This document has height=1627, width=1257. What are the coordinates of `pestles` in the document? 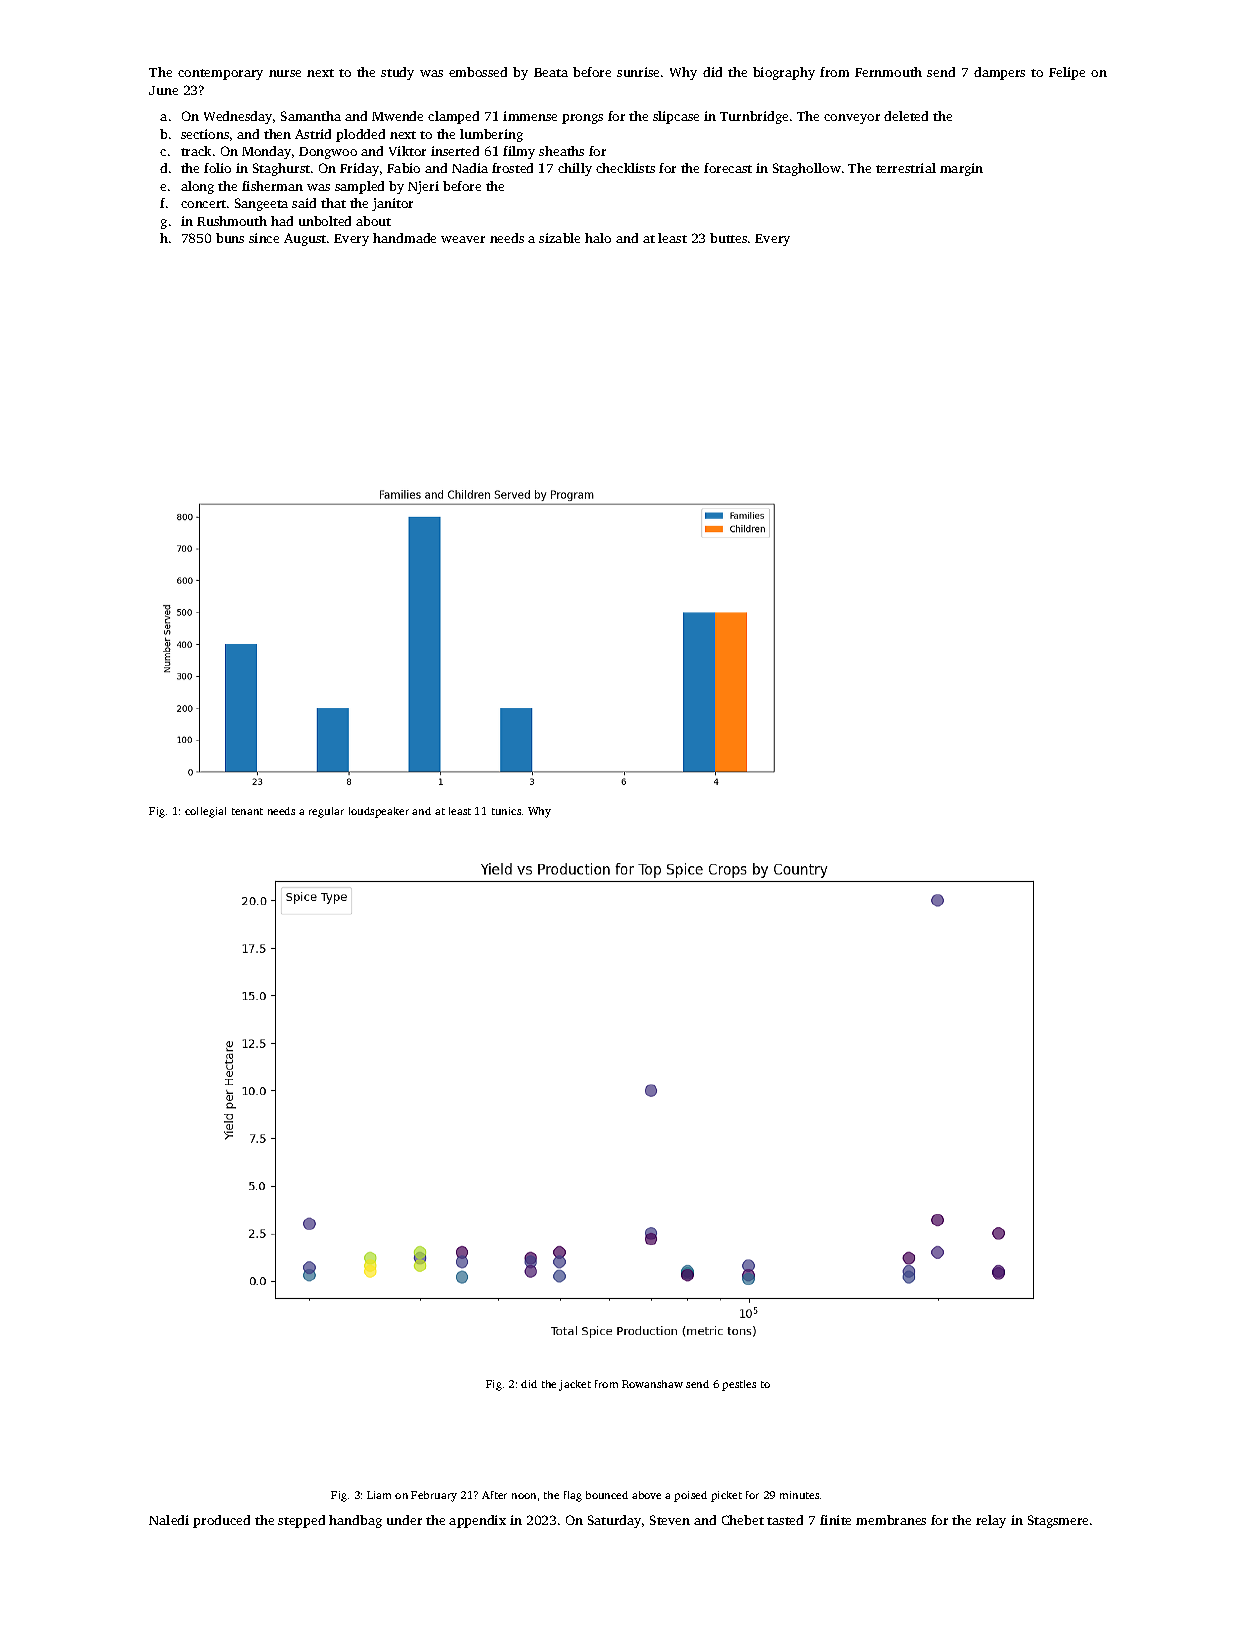 It's located at (739, 1385).
